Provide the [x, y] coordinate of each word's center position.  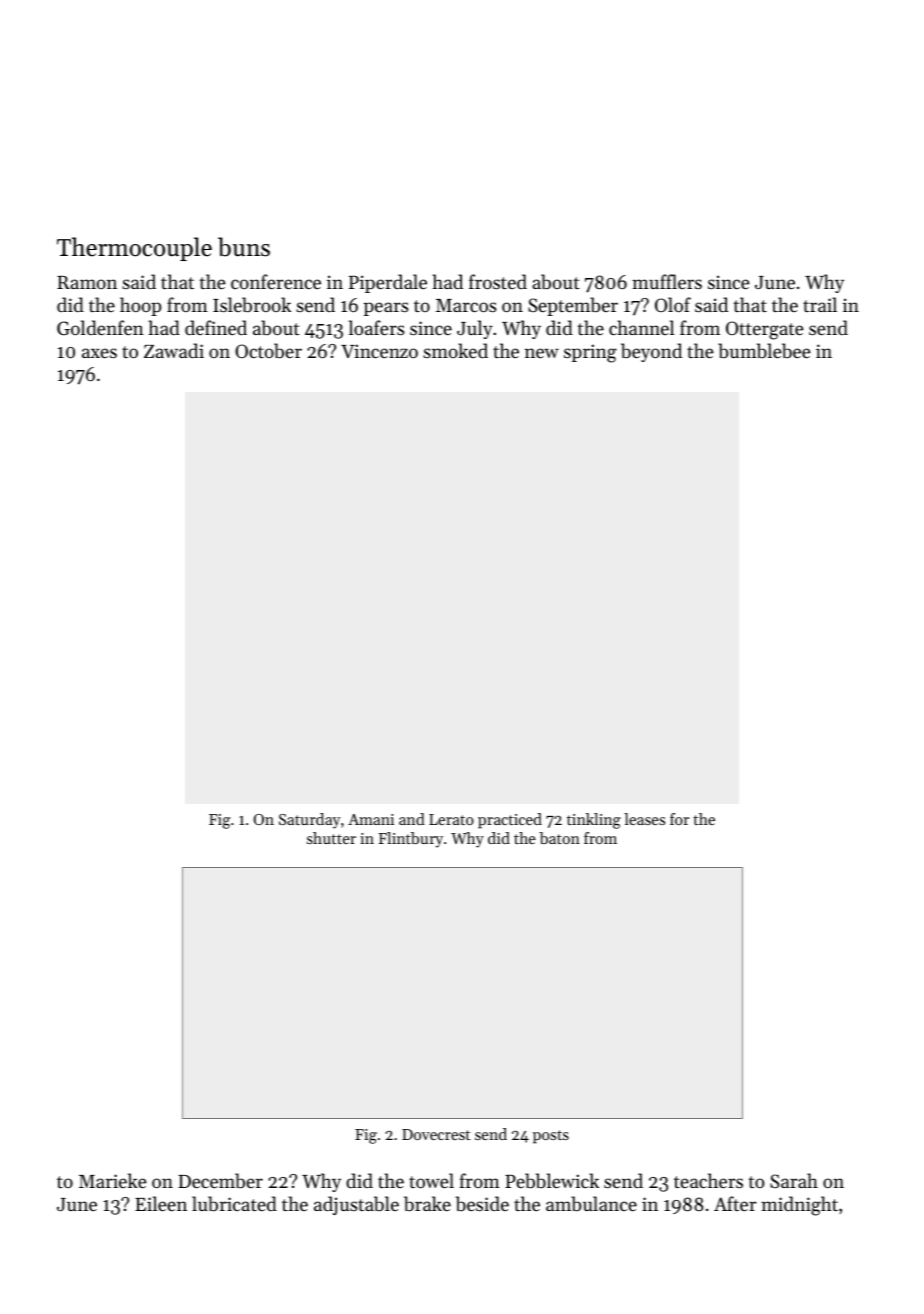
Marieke [113, 1180]
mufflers [667, 281]
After [735, 1203]
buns [244, 247]
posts [551, 1137]
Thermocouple [134, 249]
